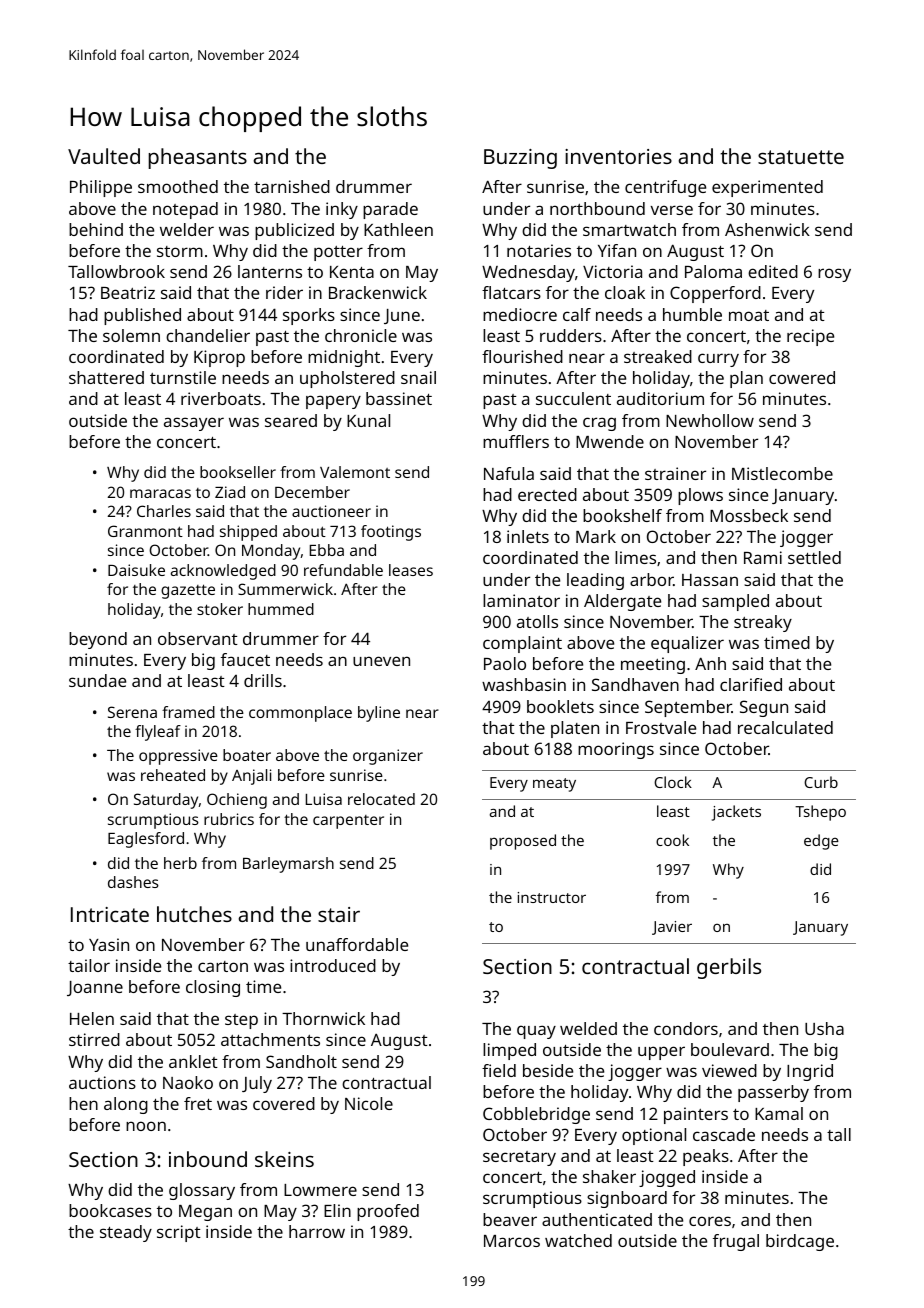 The height and width of the page is (1308, 924). Describe the element at coordinates (800, 1242) in the page. I see `birdcage` at that location.
